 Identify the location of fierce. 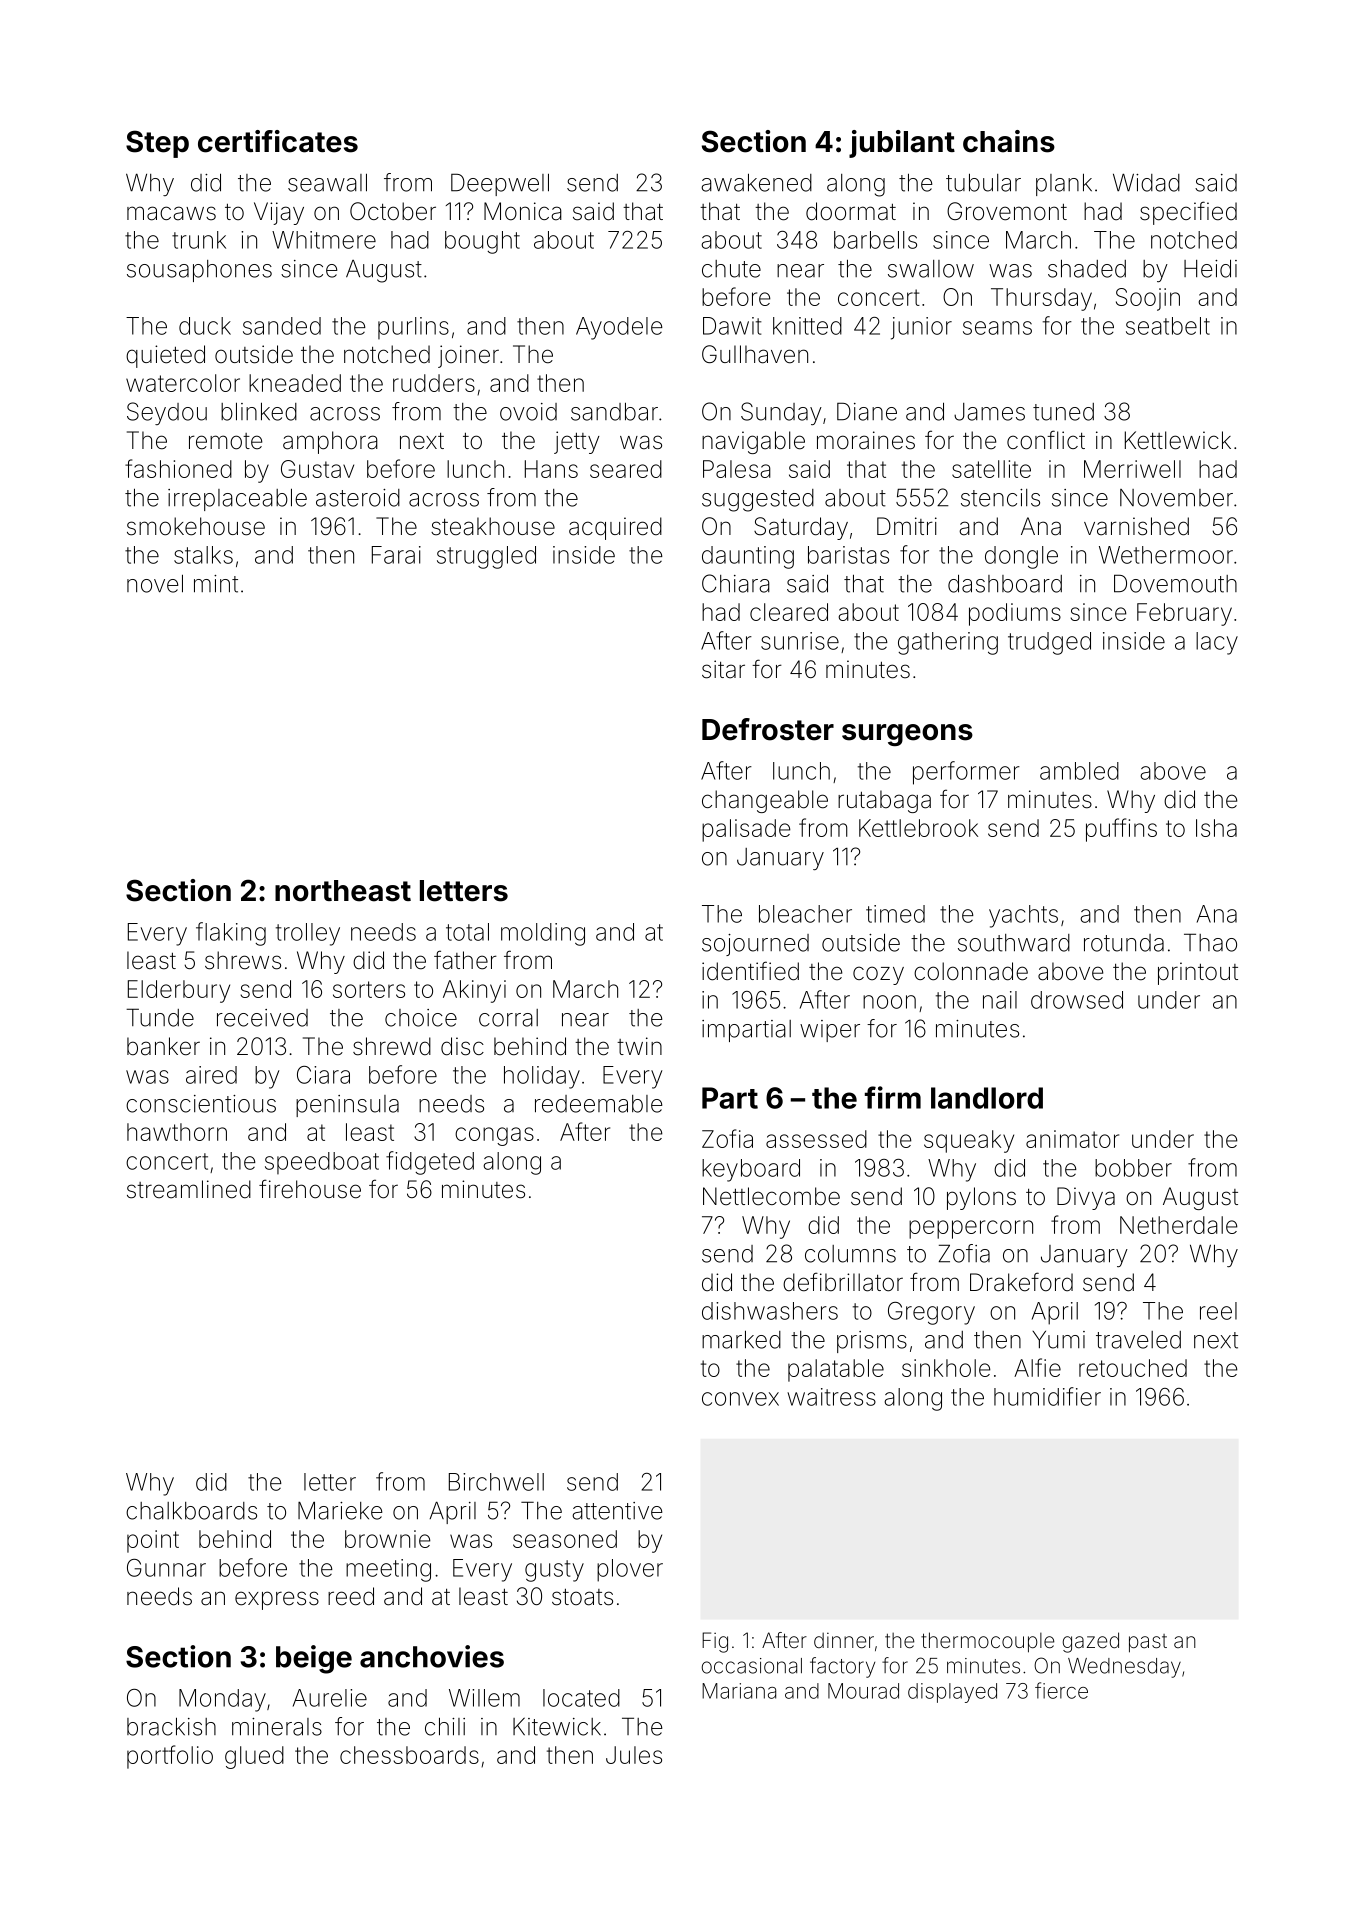
(1061, 1690).
